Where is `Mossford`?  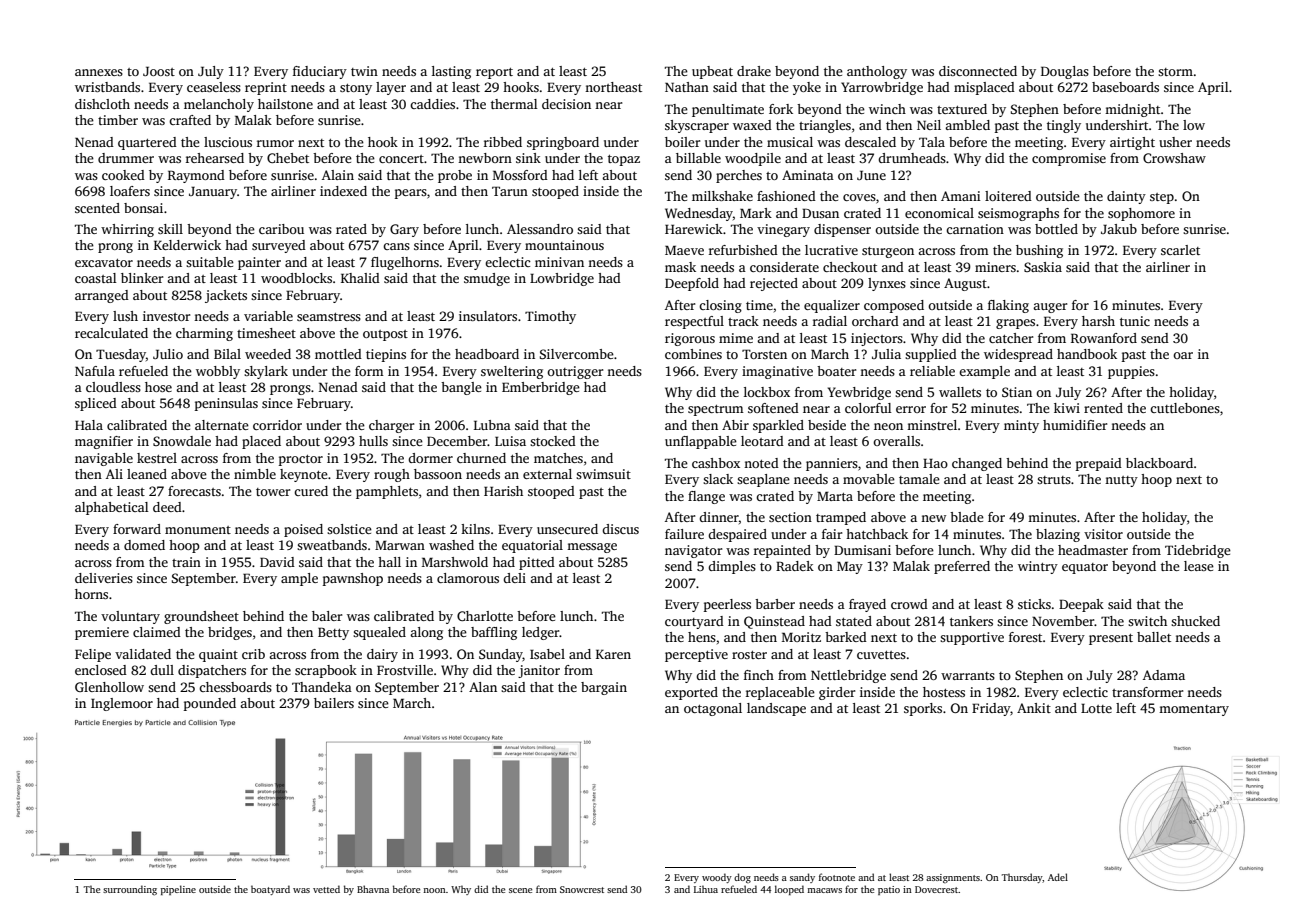 Mossford is located at coordinates (520, 175).
